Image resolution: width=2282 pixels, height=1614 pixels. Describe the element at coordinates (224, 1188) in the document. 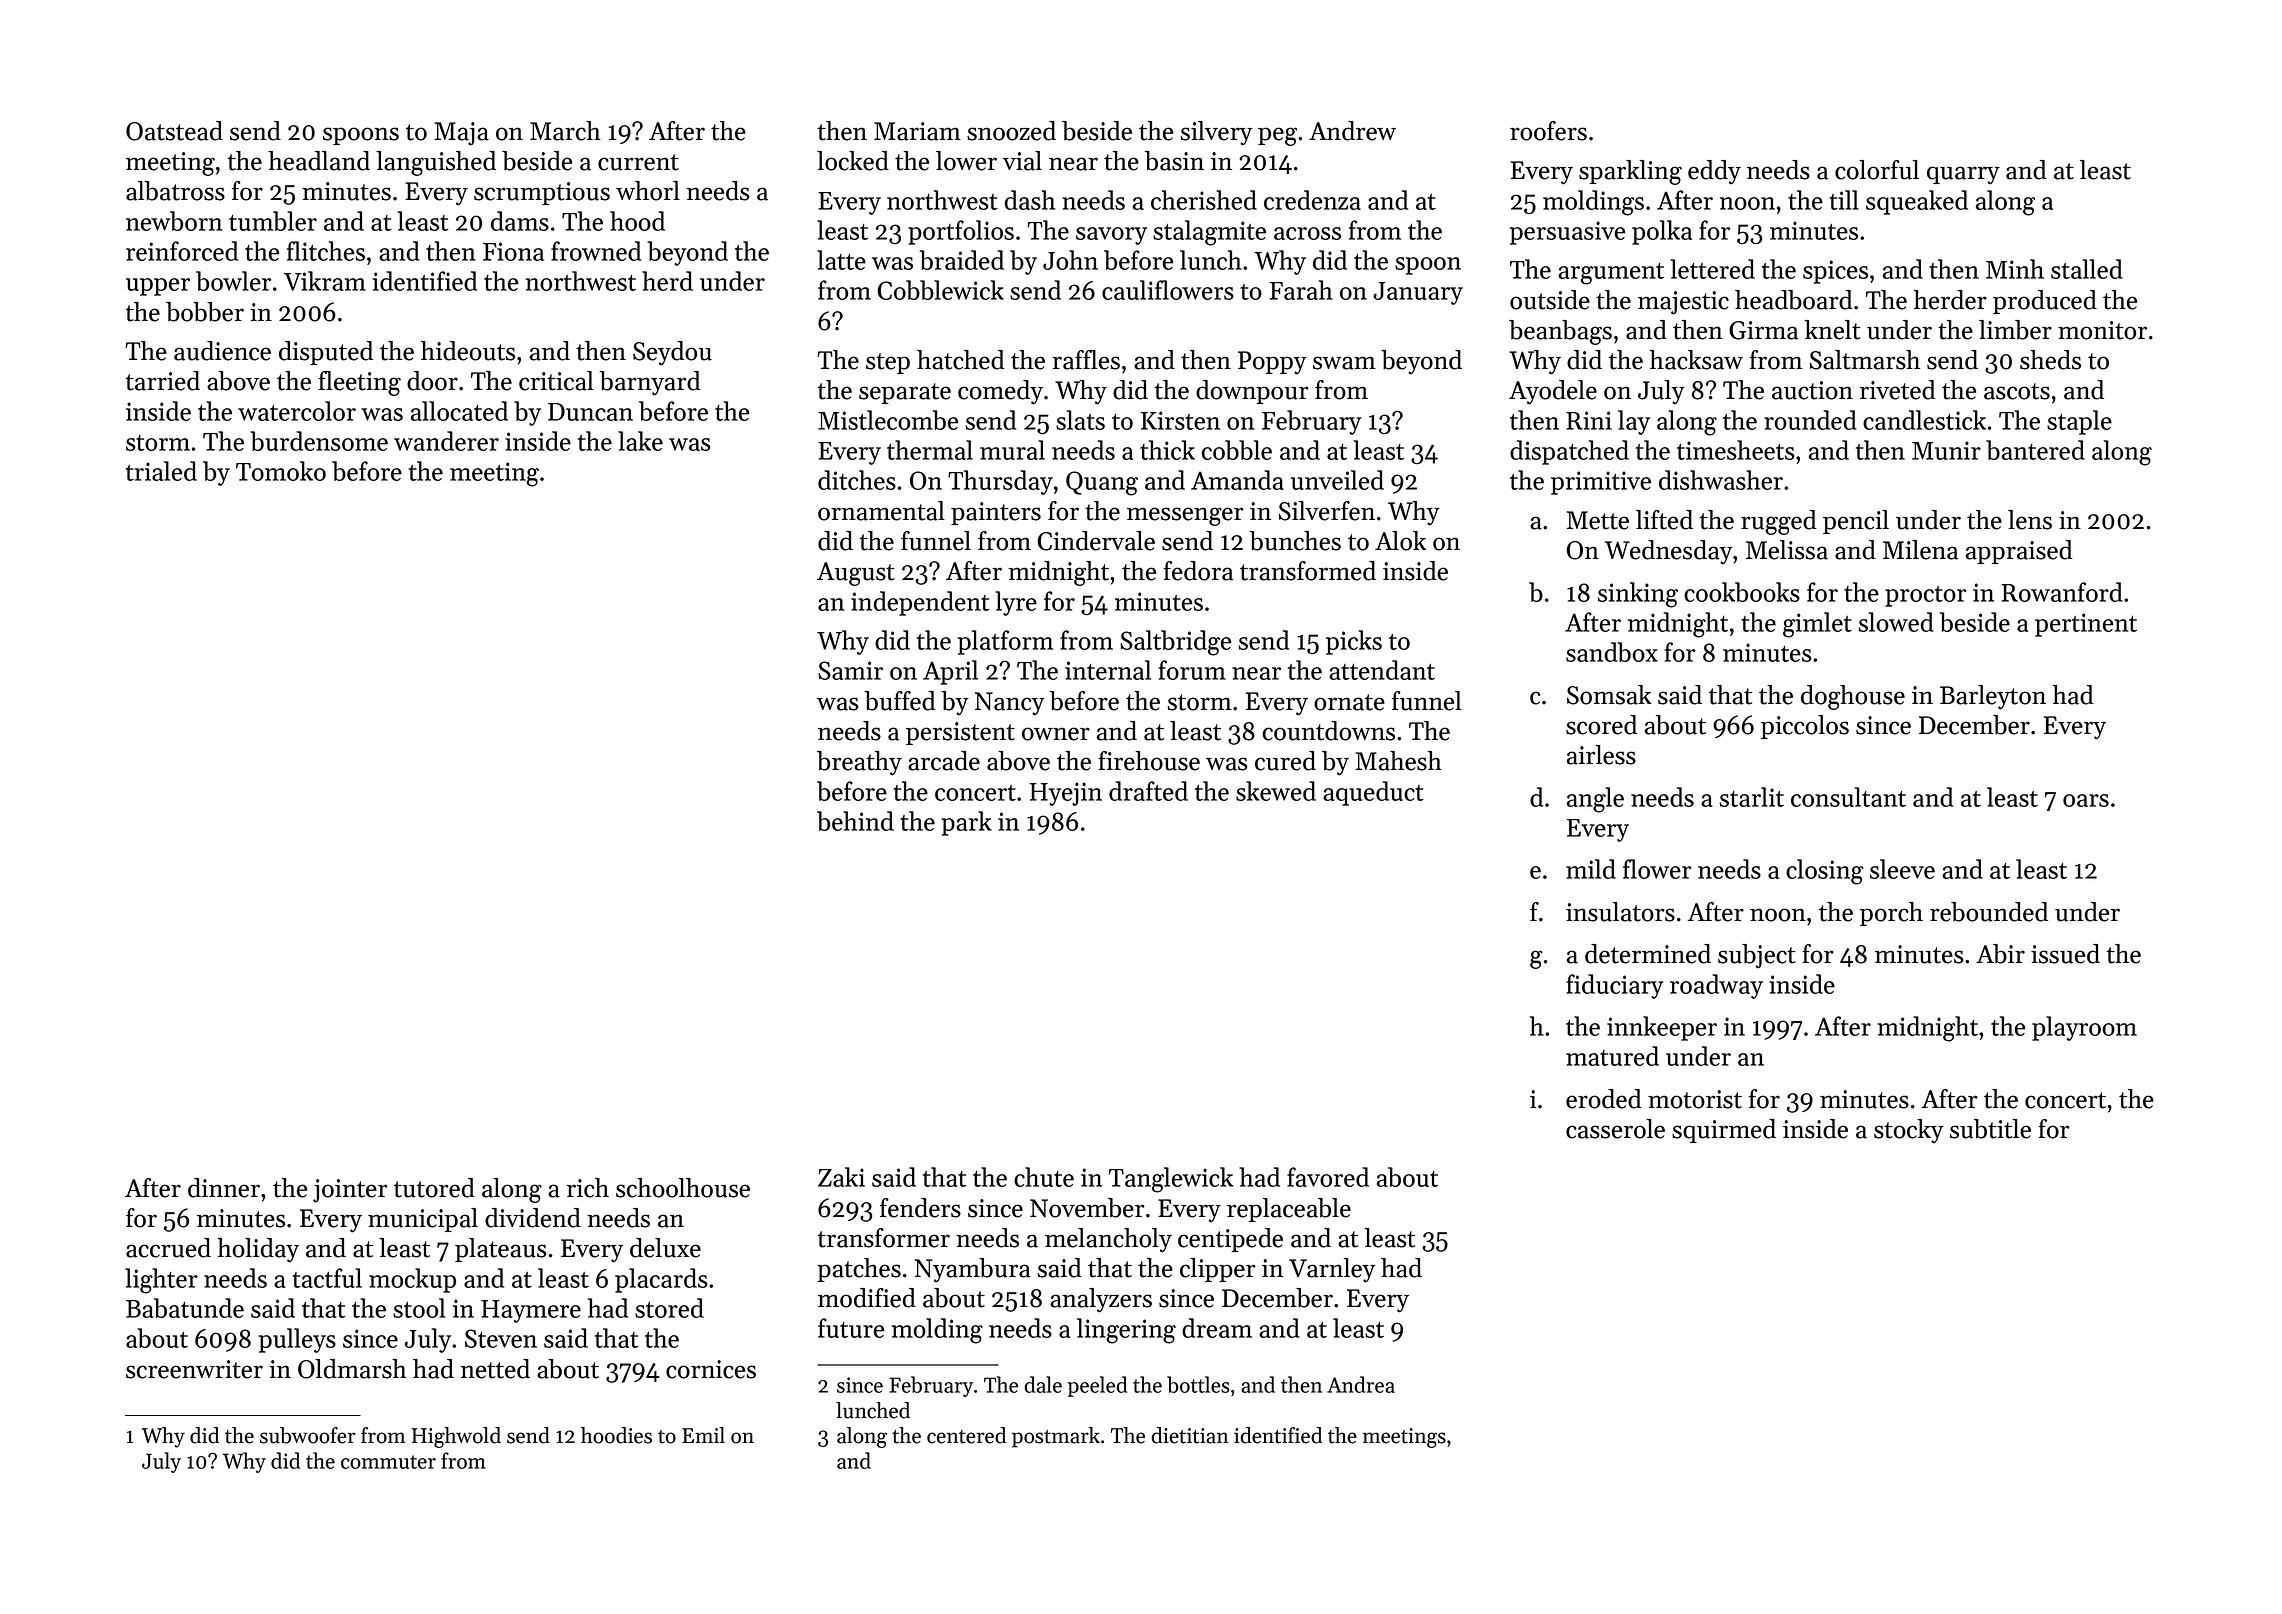

I see `dinner` at that location.
